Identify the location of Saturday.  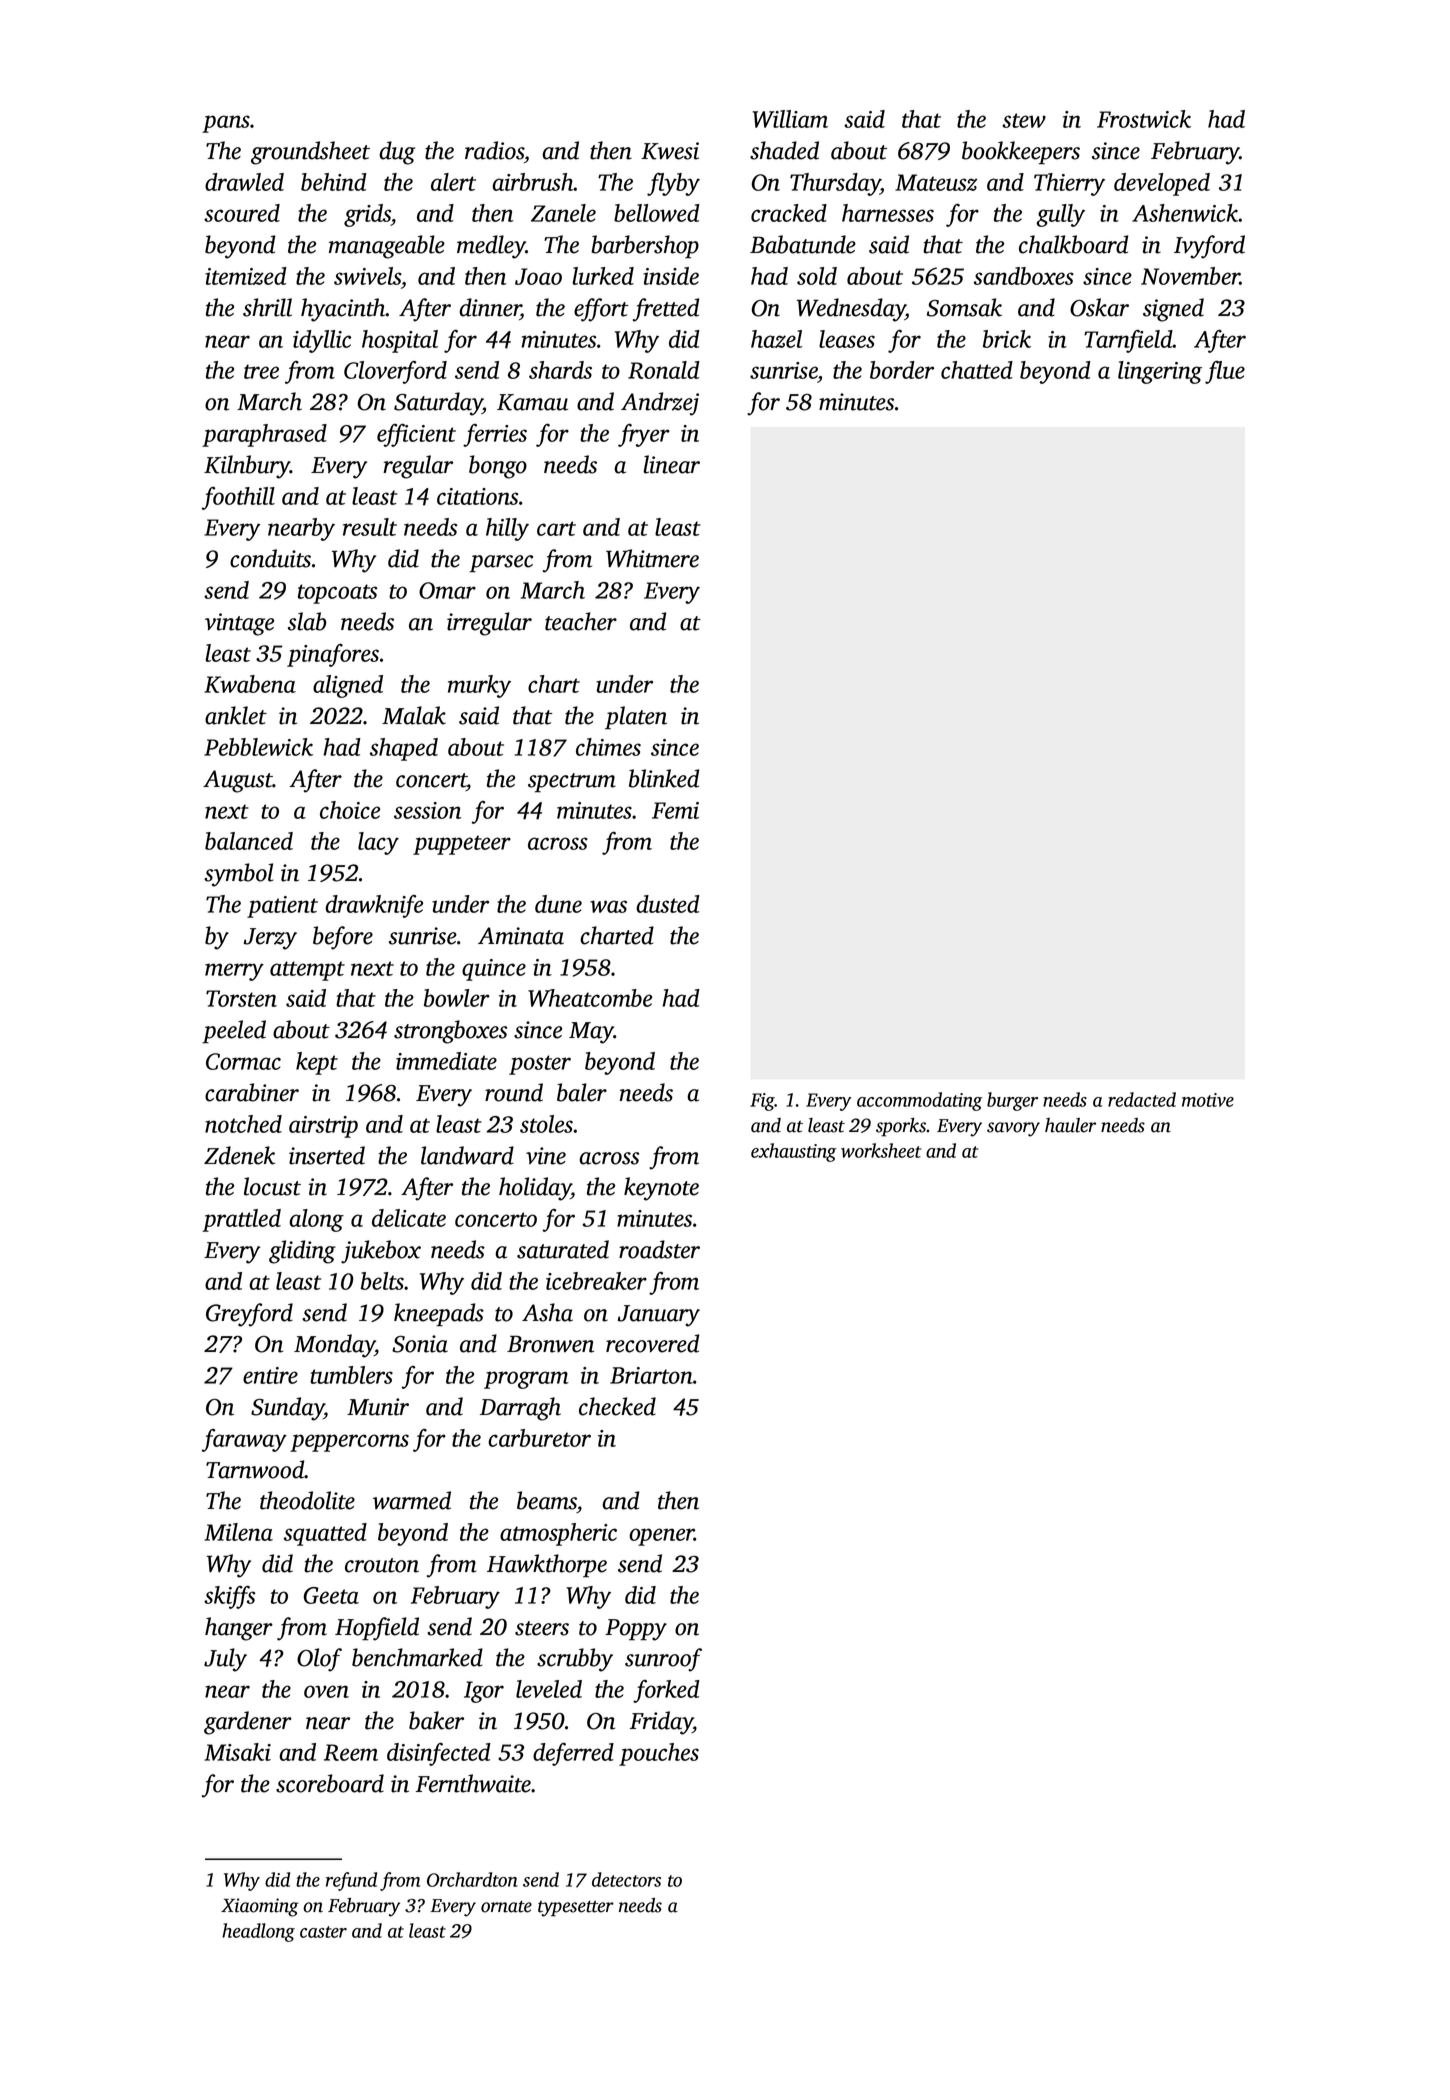
(438, 404).
